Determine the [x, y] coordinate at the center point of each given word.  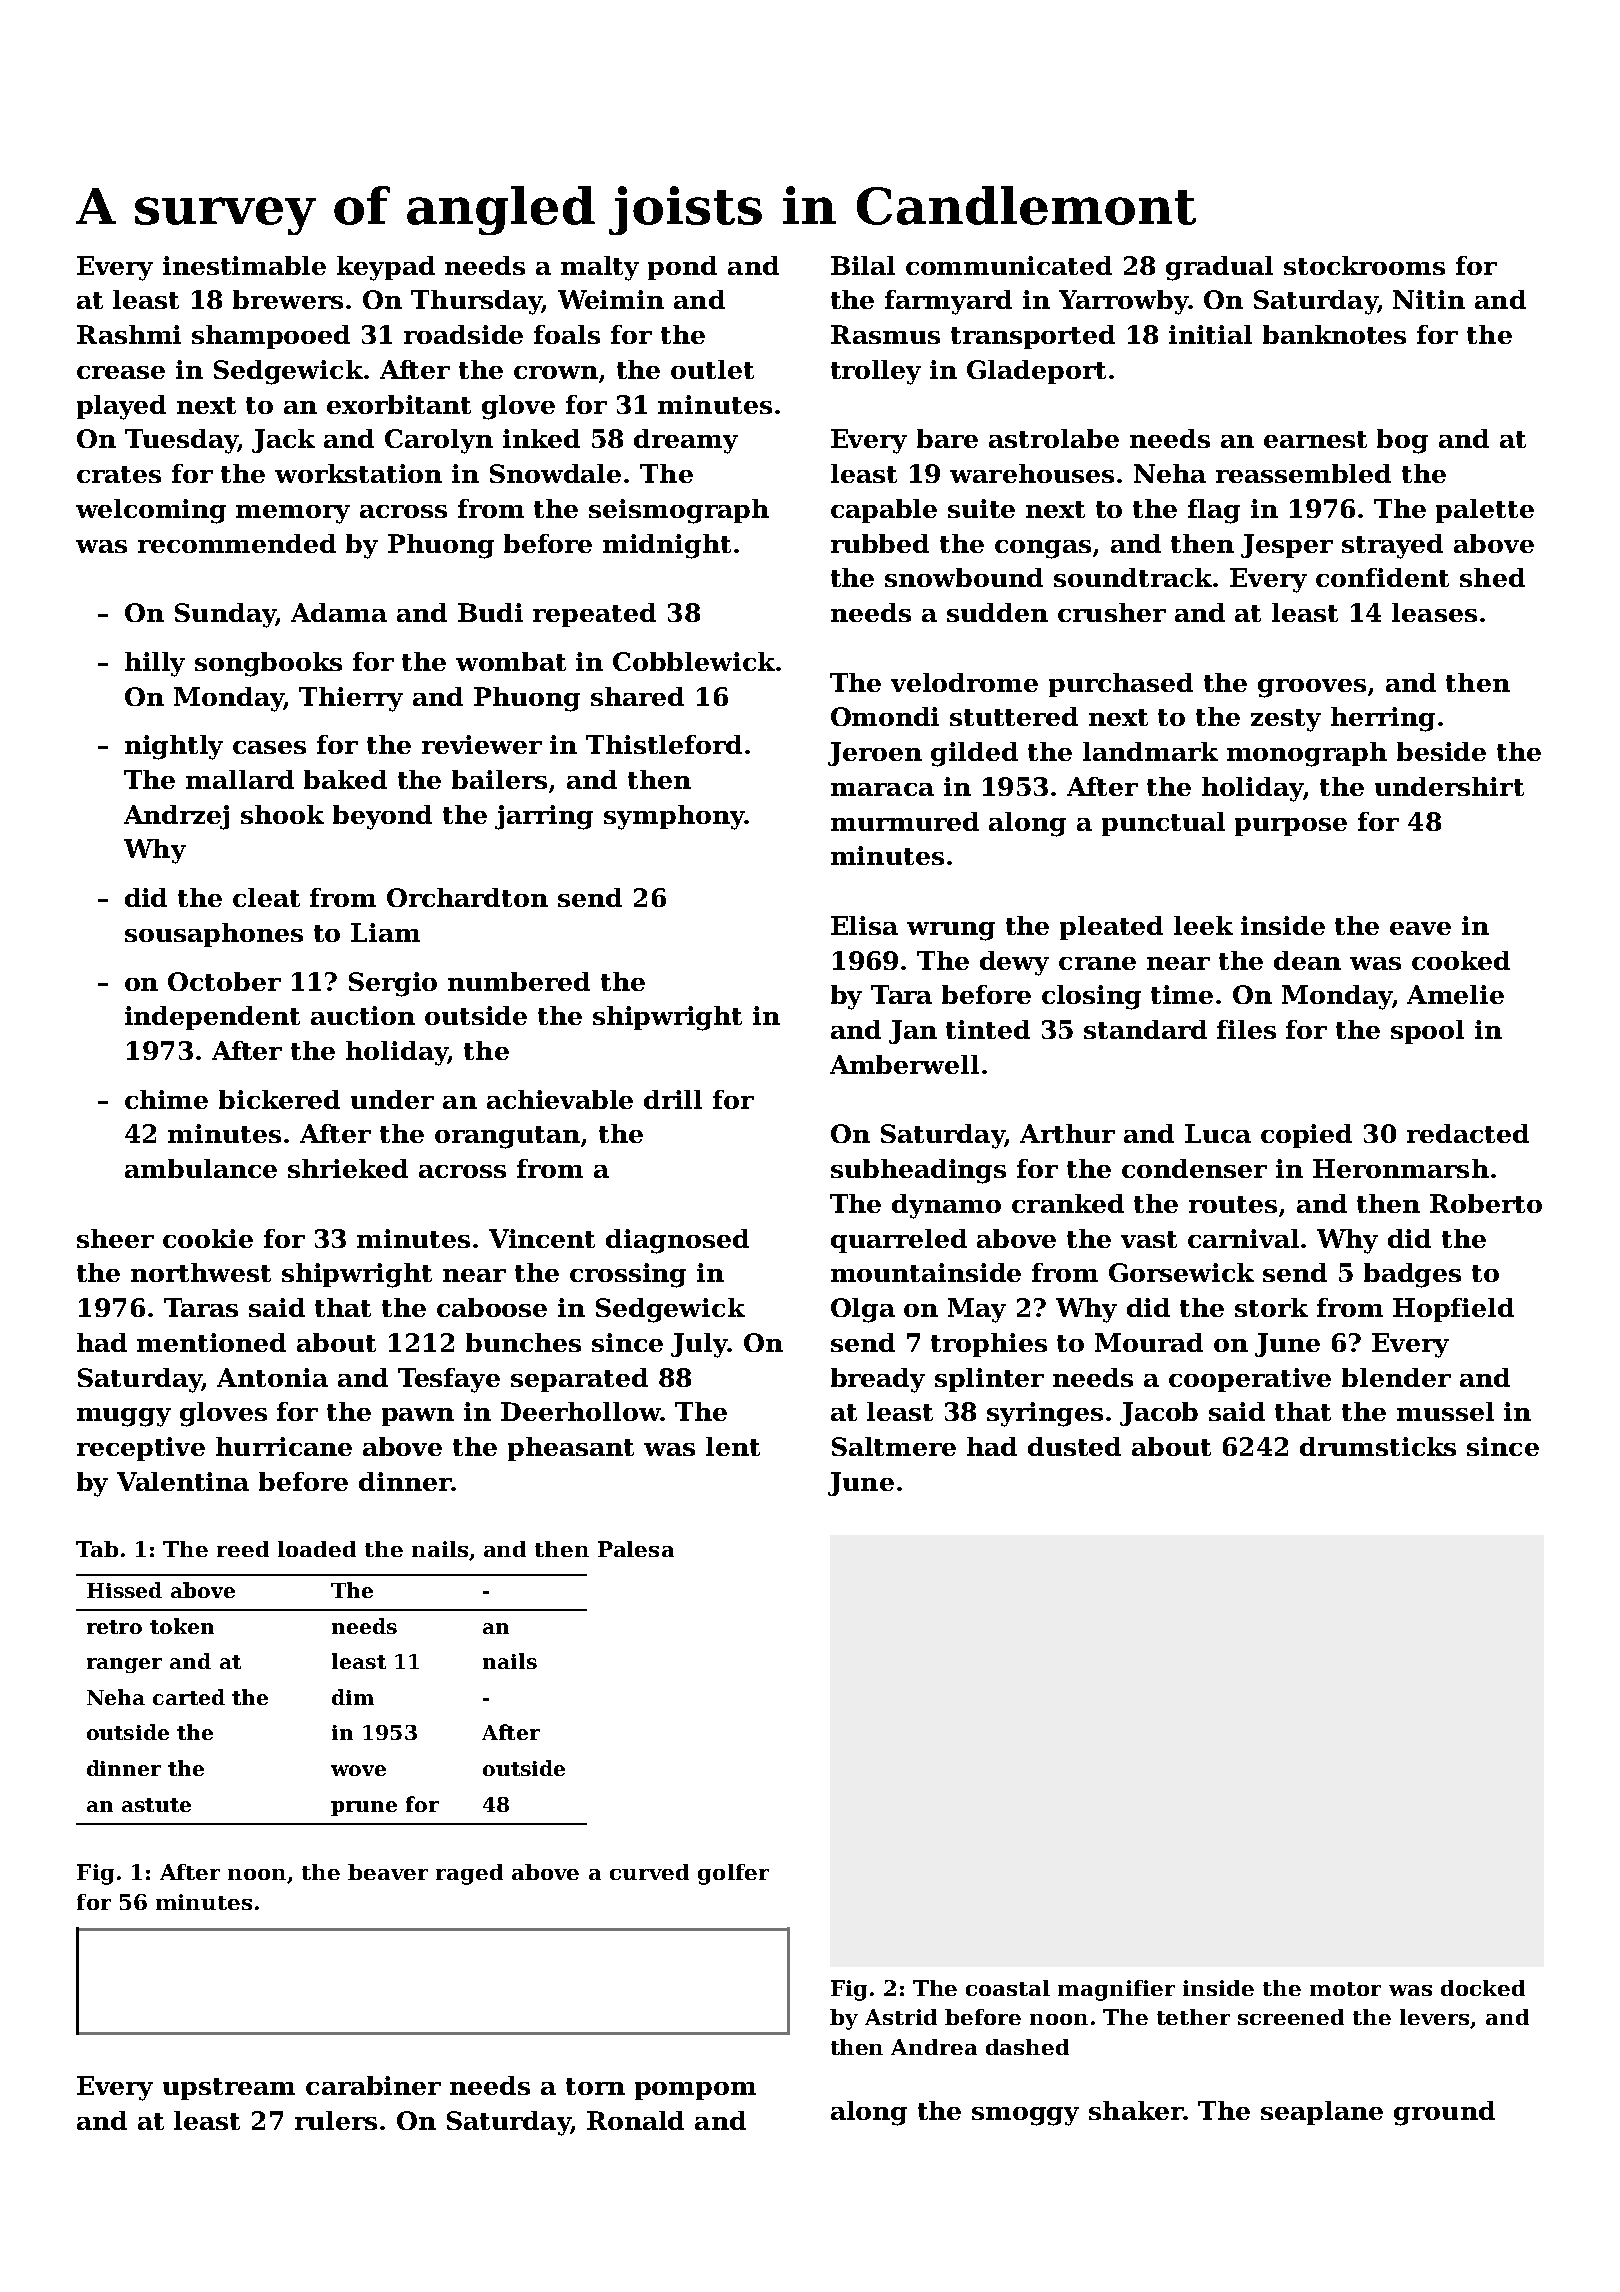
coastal [1008, 1988]
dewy [1014, 963]
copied [1306, 1136]
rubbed [880, 543]
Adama [339, 612]
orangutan [507, 1137]
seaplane [1322, 2113]
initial [1210, 334]
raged [469, 1874]
